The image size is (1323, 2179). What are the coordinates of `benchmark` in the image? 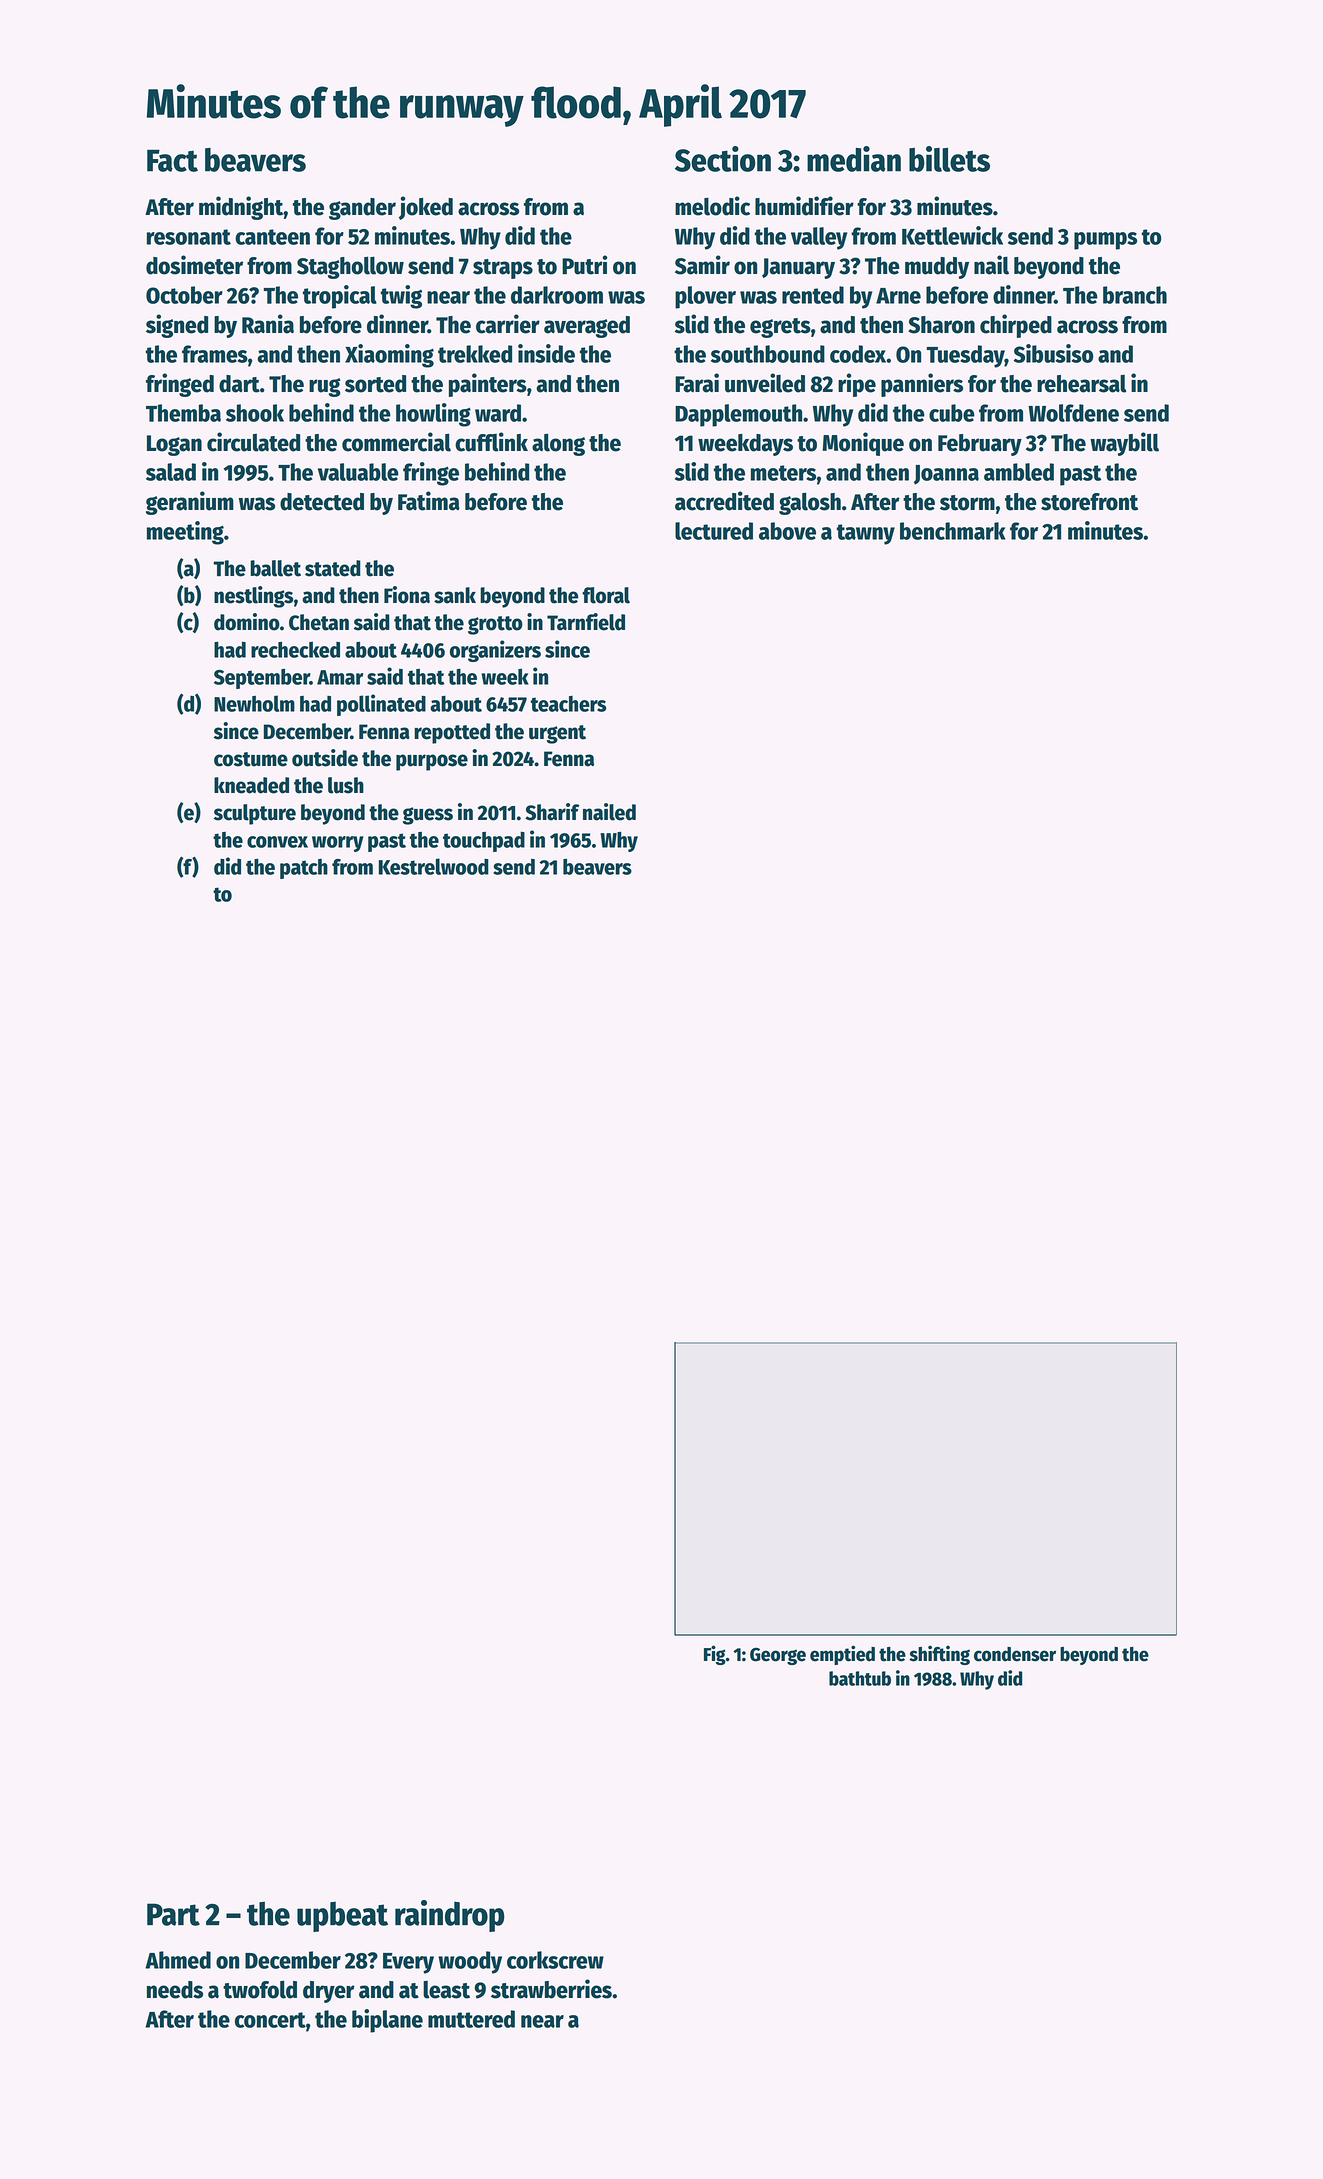 It's located at (953, 531).
